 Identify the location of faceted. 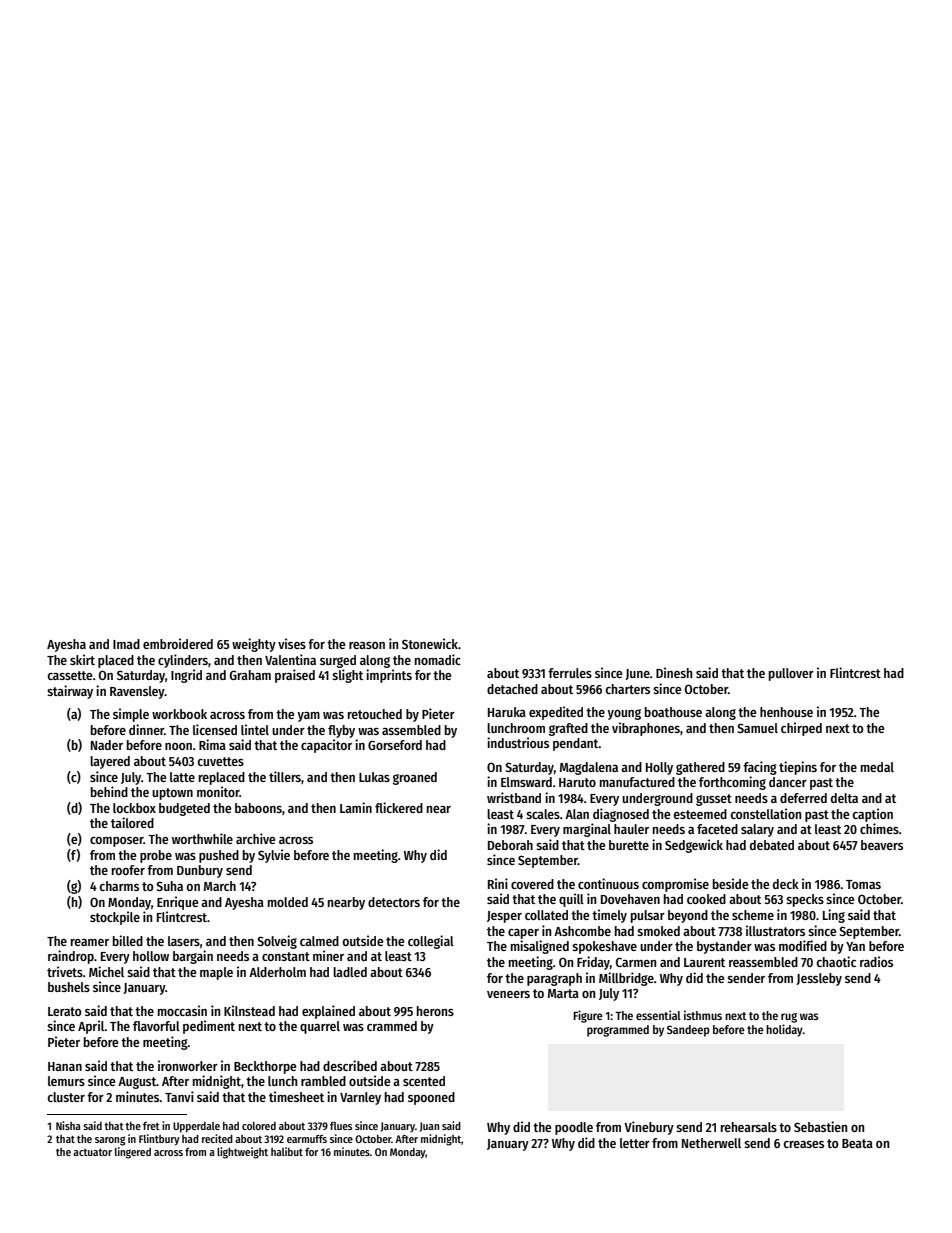
(717, 829).
